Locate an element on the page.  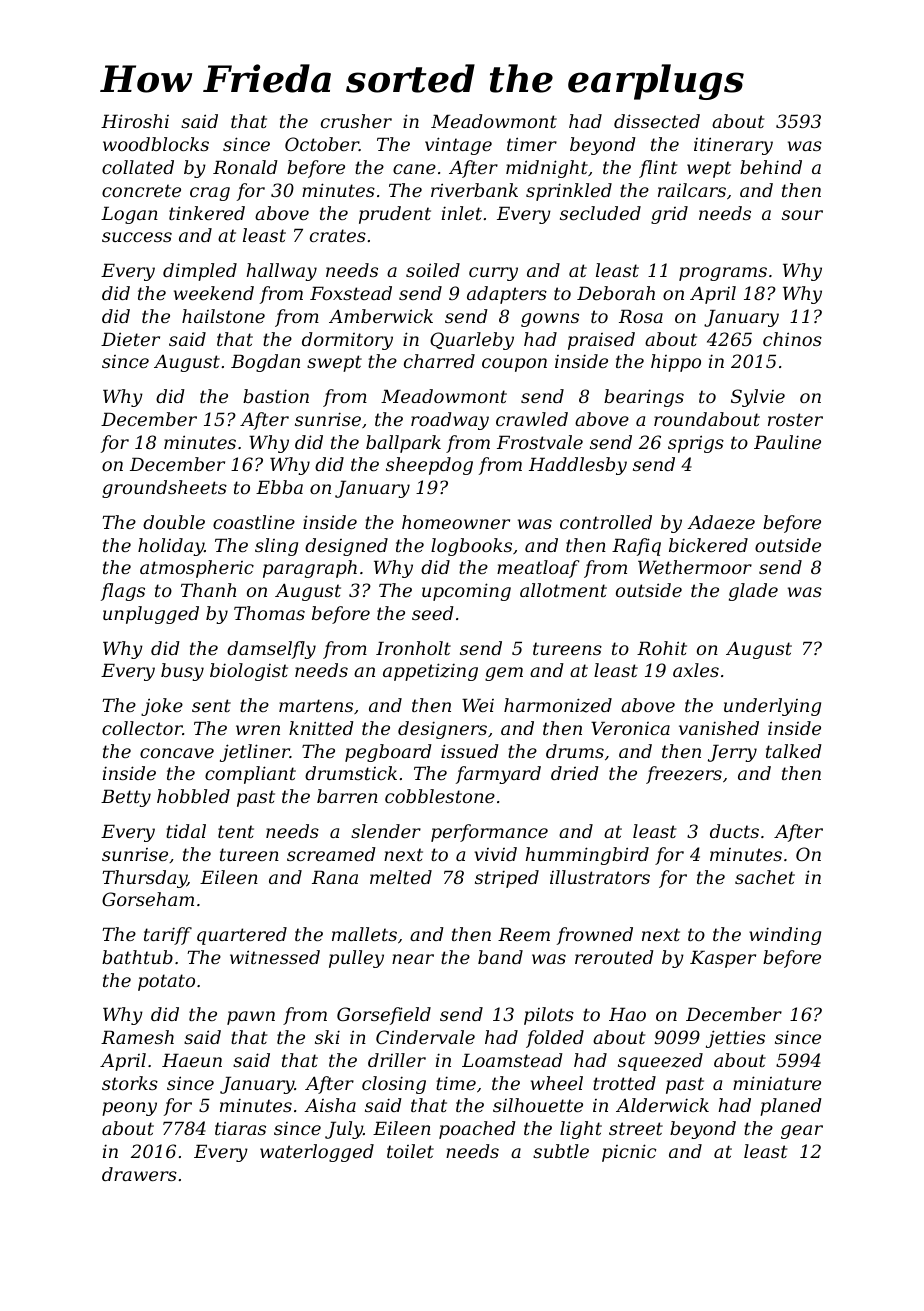
Hiroshi is located at coordinates (135, 121).
